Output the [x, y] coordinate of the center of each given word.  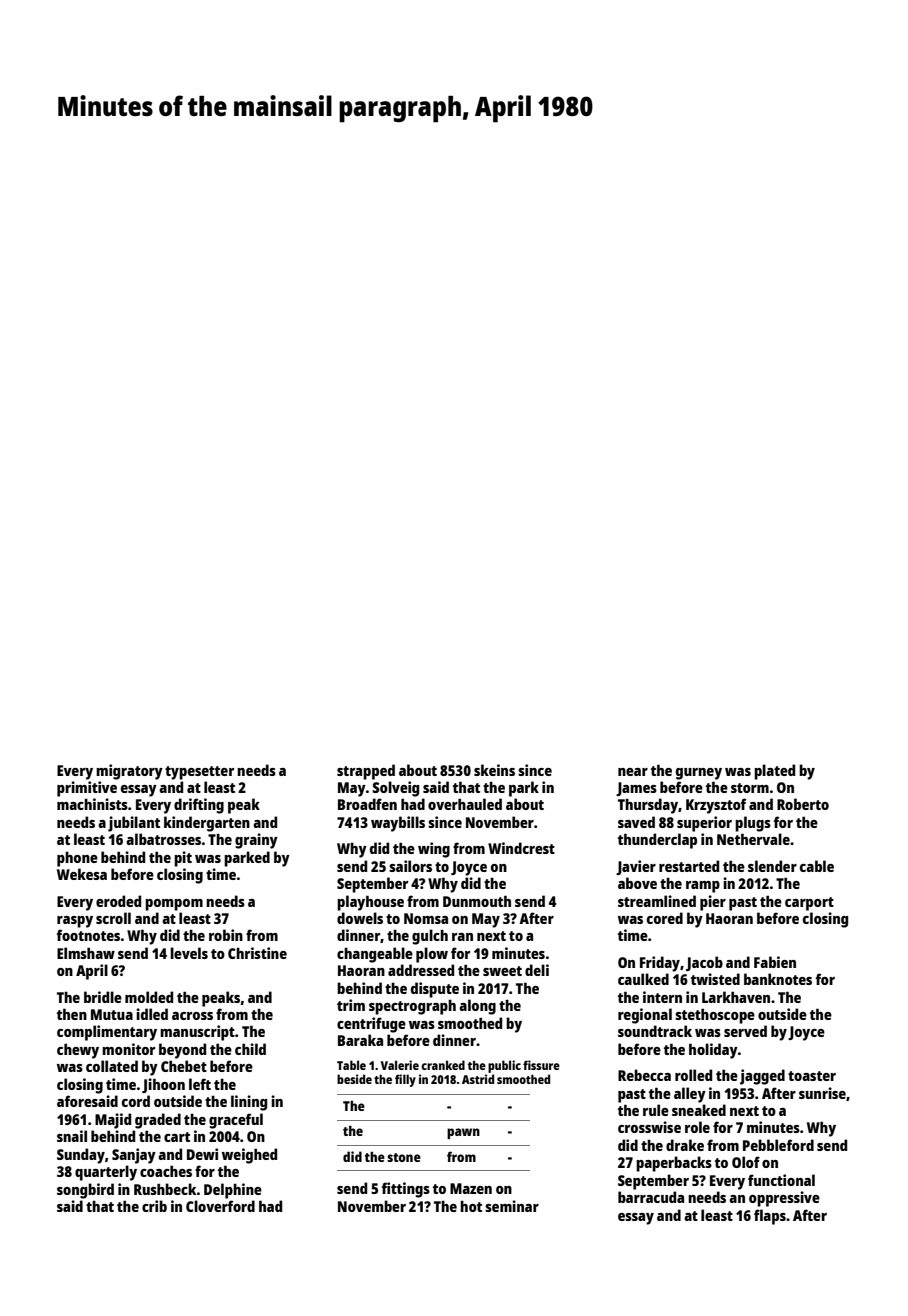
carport [809, 904]
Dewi [202, 1154]
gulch [430, 937]
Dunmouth [477, 901]
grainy [256, 841]
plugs [753, 824]
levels [189, 953]
